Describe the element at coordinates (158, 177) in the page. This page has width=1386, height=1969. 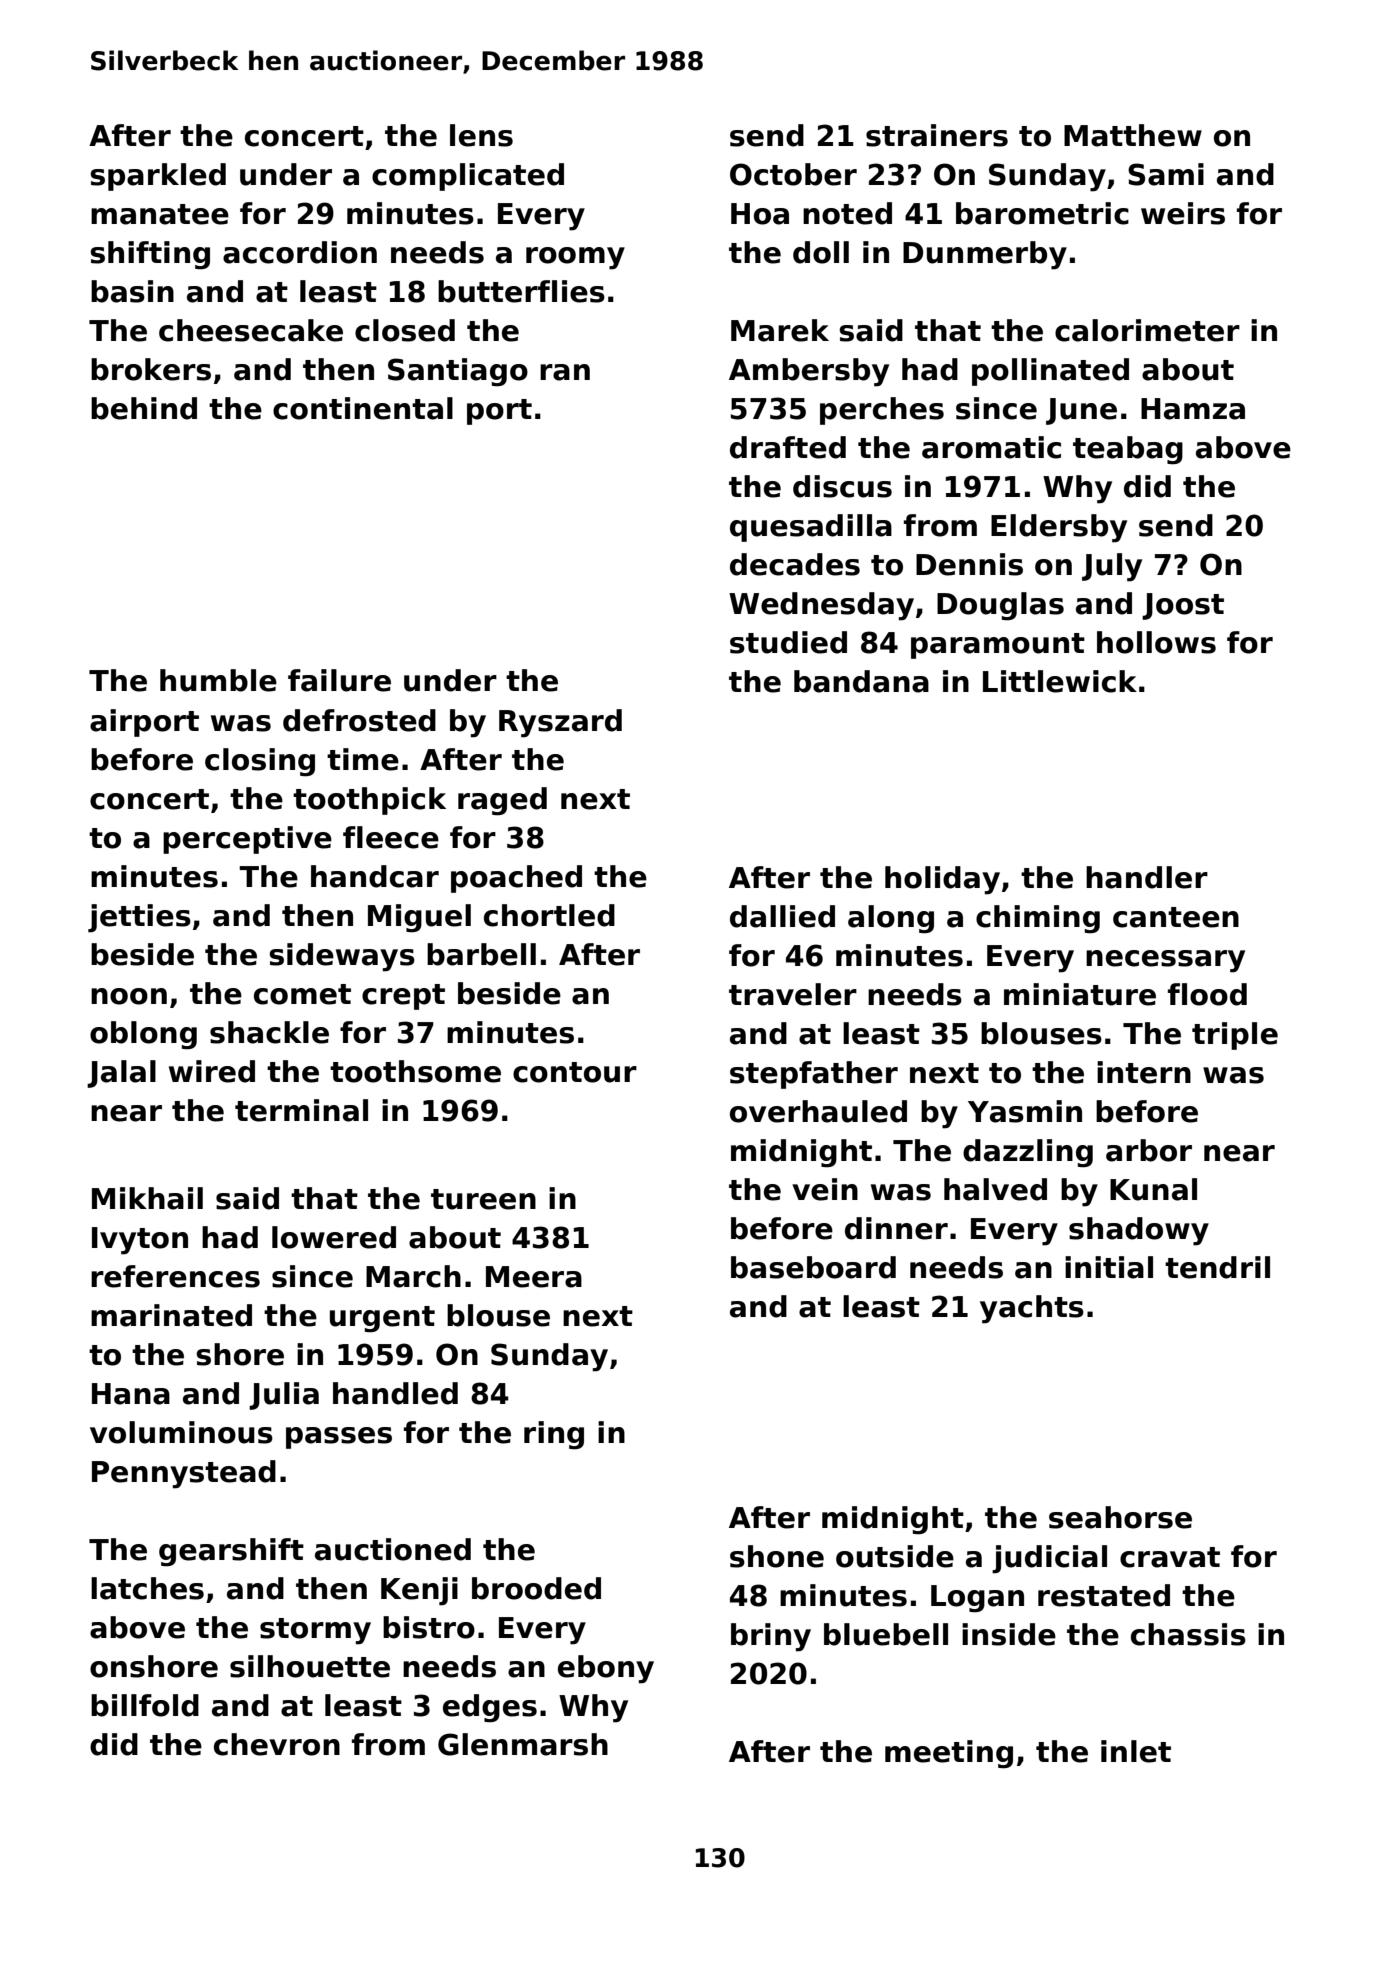
I see `sparkled` at that location.
